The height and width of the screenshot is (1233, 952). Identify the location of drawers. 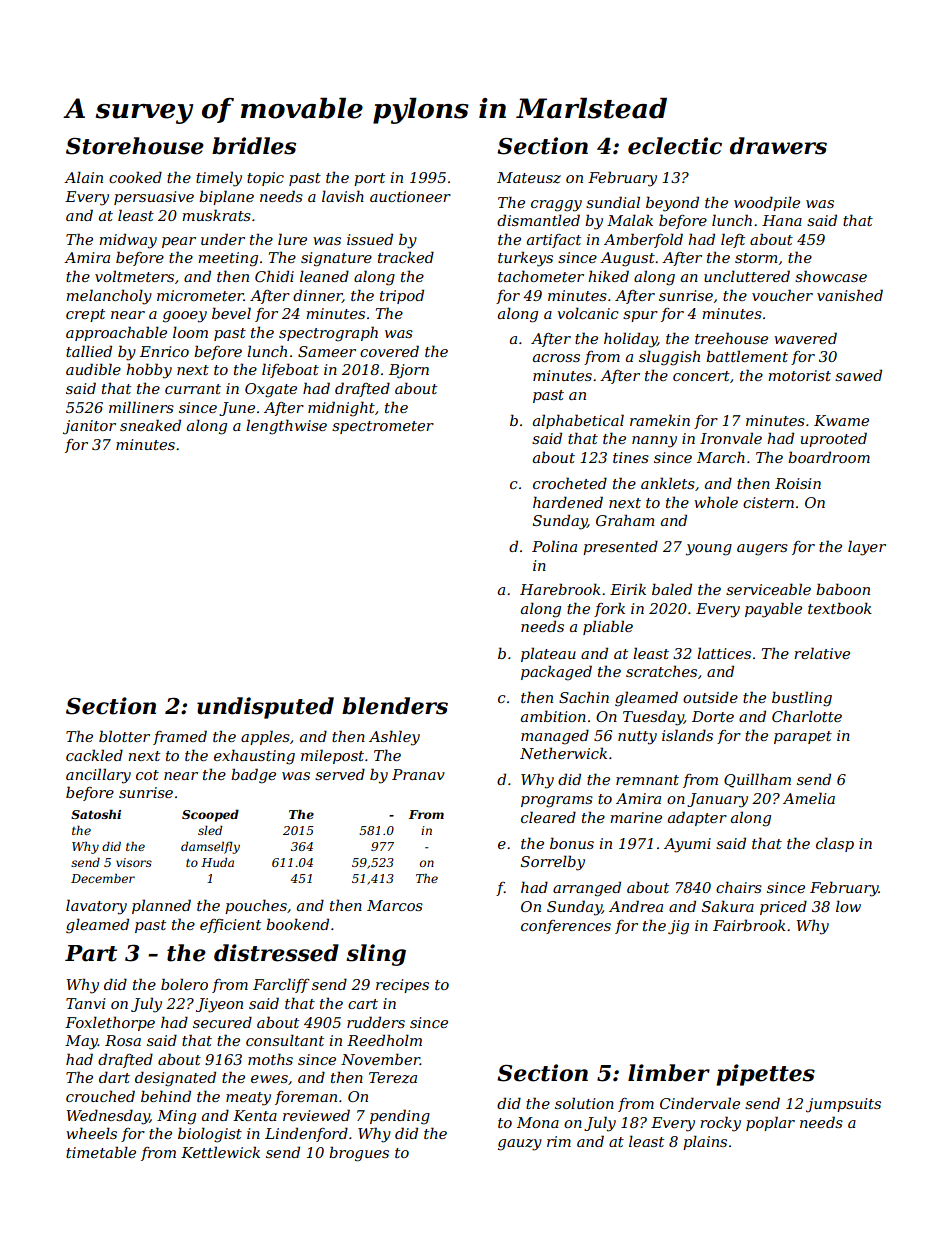
(778, 146).
